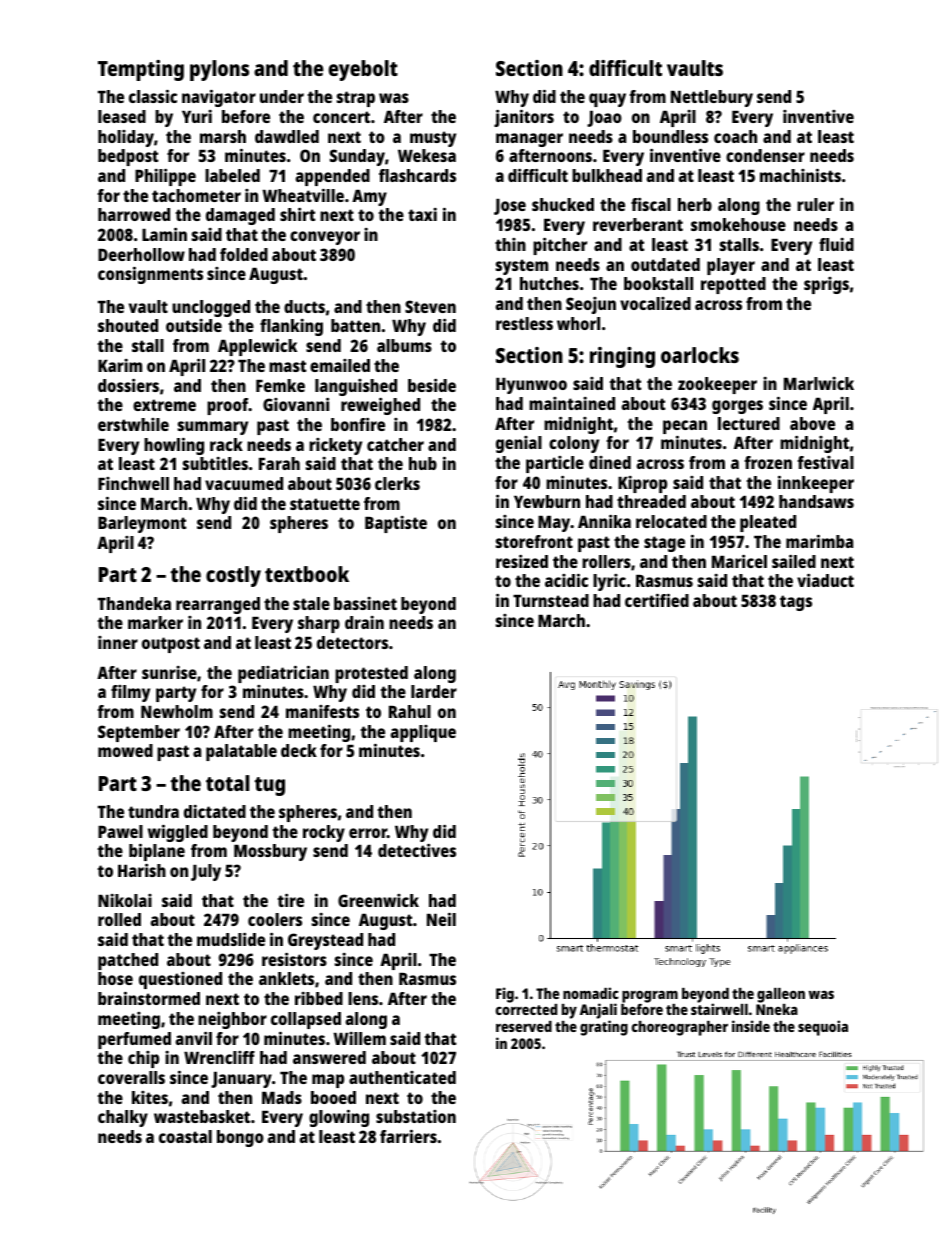 This screenshot has height=1233, width=952. Describe the element at coordinates (340, 365) in the screenshot. I see `emailed` at that location.
